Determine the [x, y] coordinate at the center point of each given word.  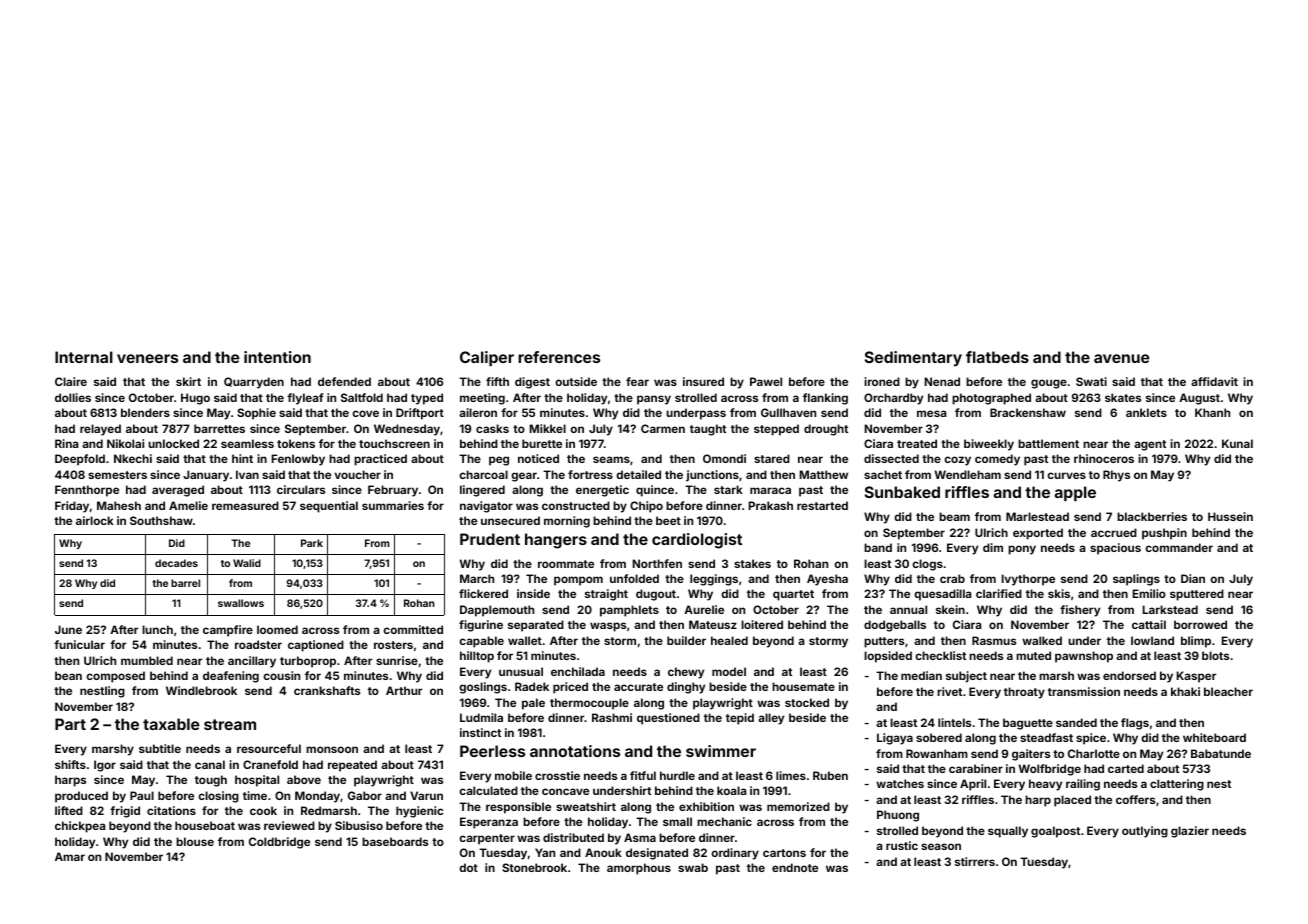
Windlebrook [201, 690]
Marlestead [1037, 516]
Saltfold [362, 397]
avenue [1122, 358]
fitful [643, 775]
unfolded [634, 578]
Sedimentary [913, 358]
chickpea [80, 827]
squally [1008, 832]
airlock [95, 520]
